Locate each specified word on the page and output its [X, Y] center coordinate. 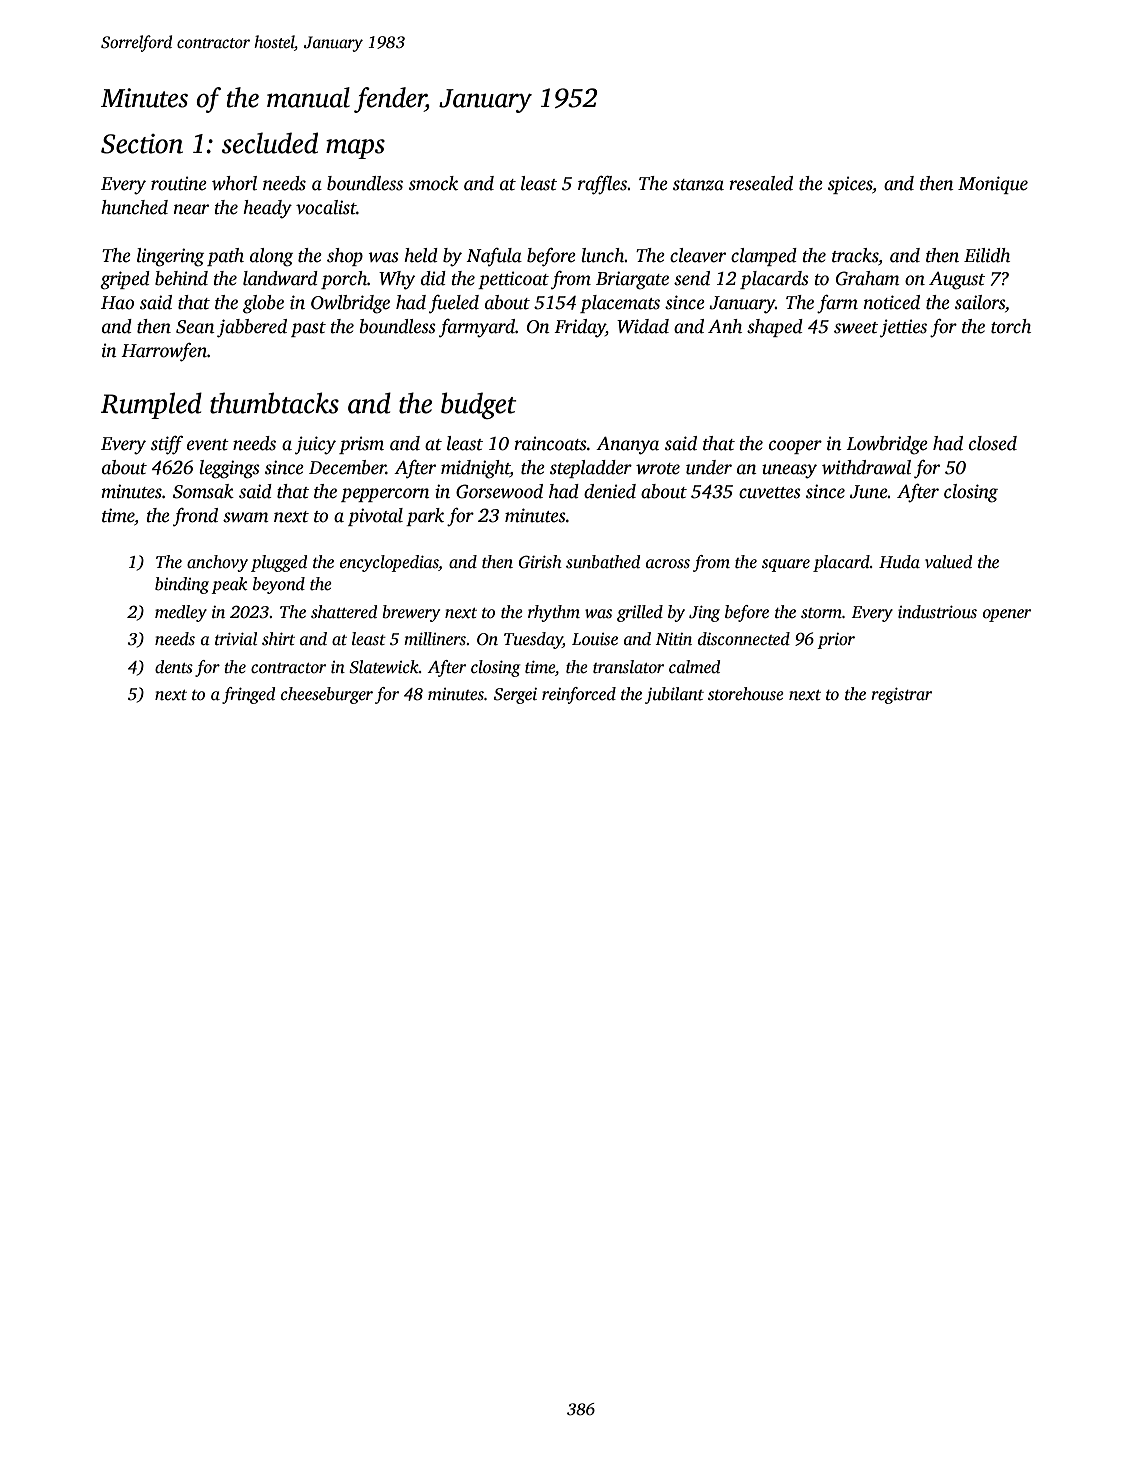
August [957, 281]
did [433, 278]
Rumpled [151, 405]
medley [181, 613]
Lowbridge [887, 445]
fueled [454, 304]
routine [179, 183]
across [668, 564]
